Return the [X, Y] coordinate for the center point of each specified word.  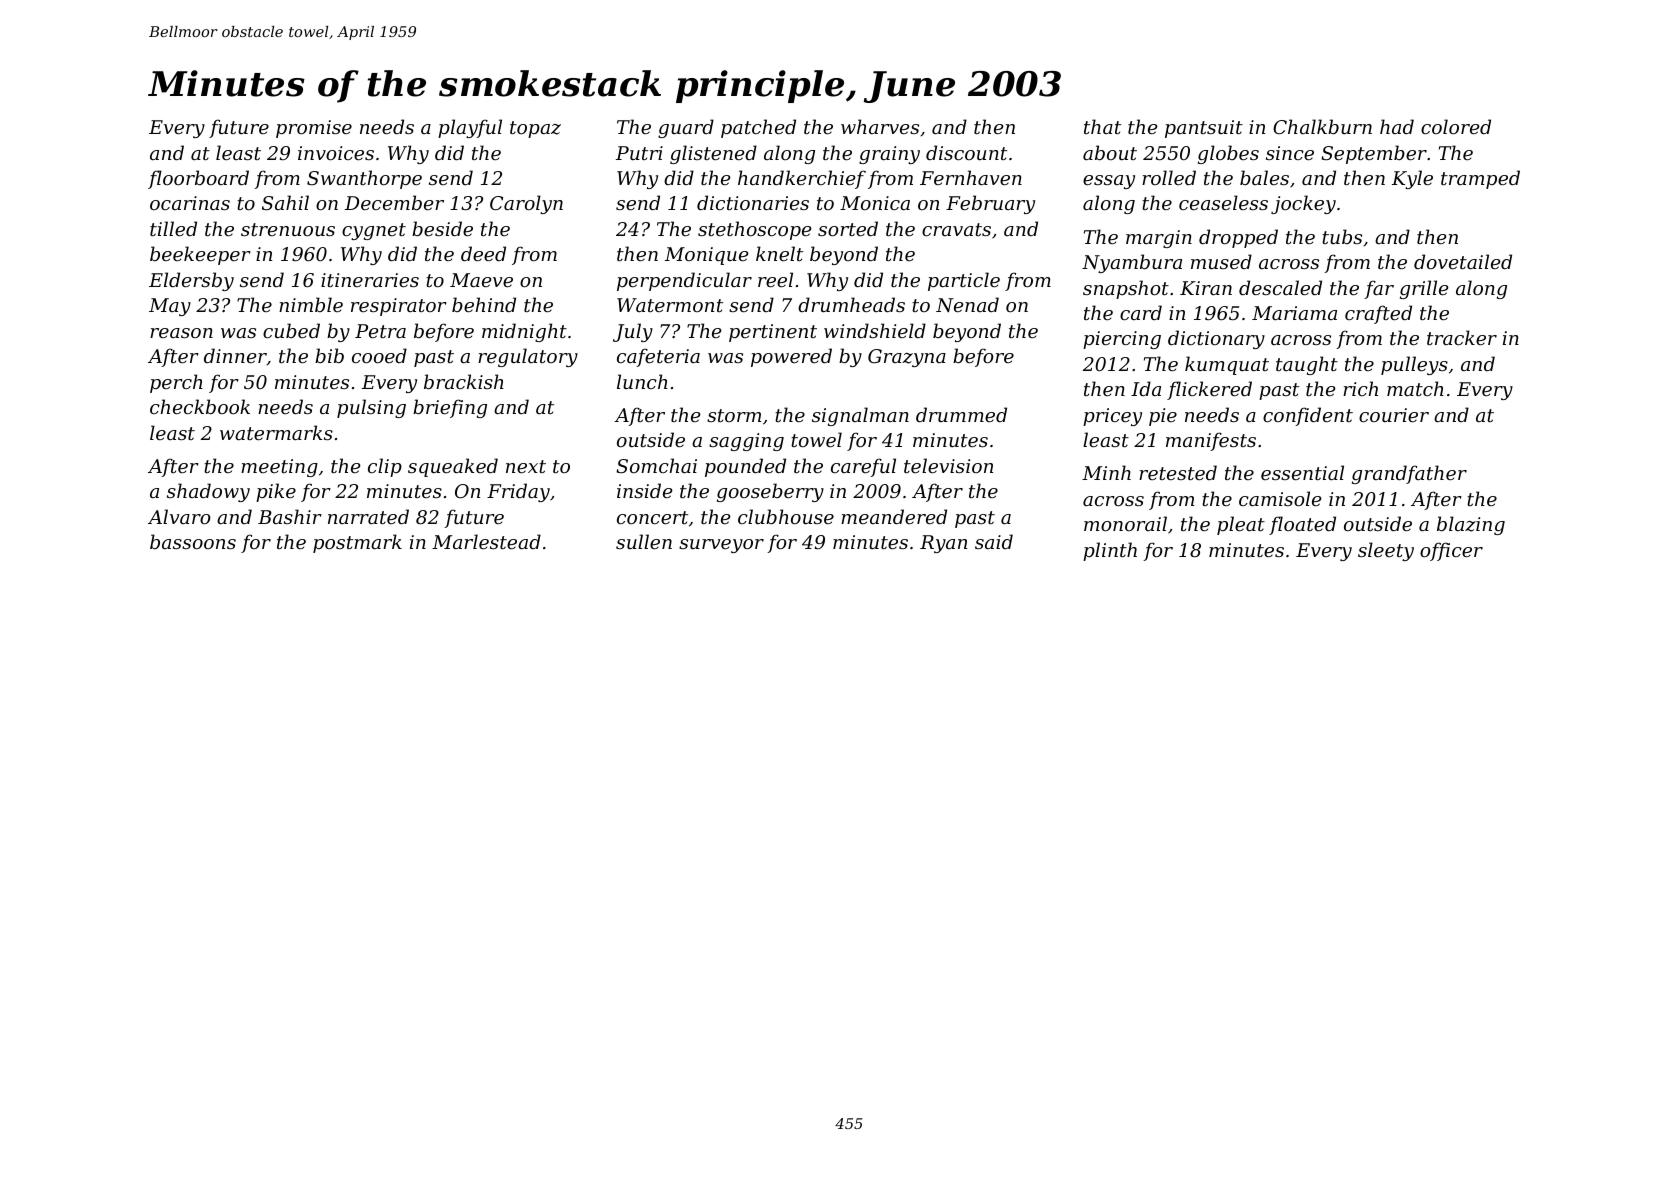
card [1141, 312]
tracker [1462, 337]
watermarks [276, 432]
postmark [357, 543]
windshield [875, 330]
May [170, 307]
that [1102, 126]
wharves [880, 126]
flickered [1209, 390]
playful [470, 128]
